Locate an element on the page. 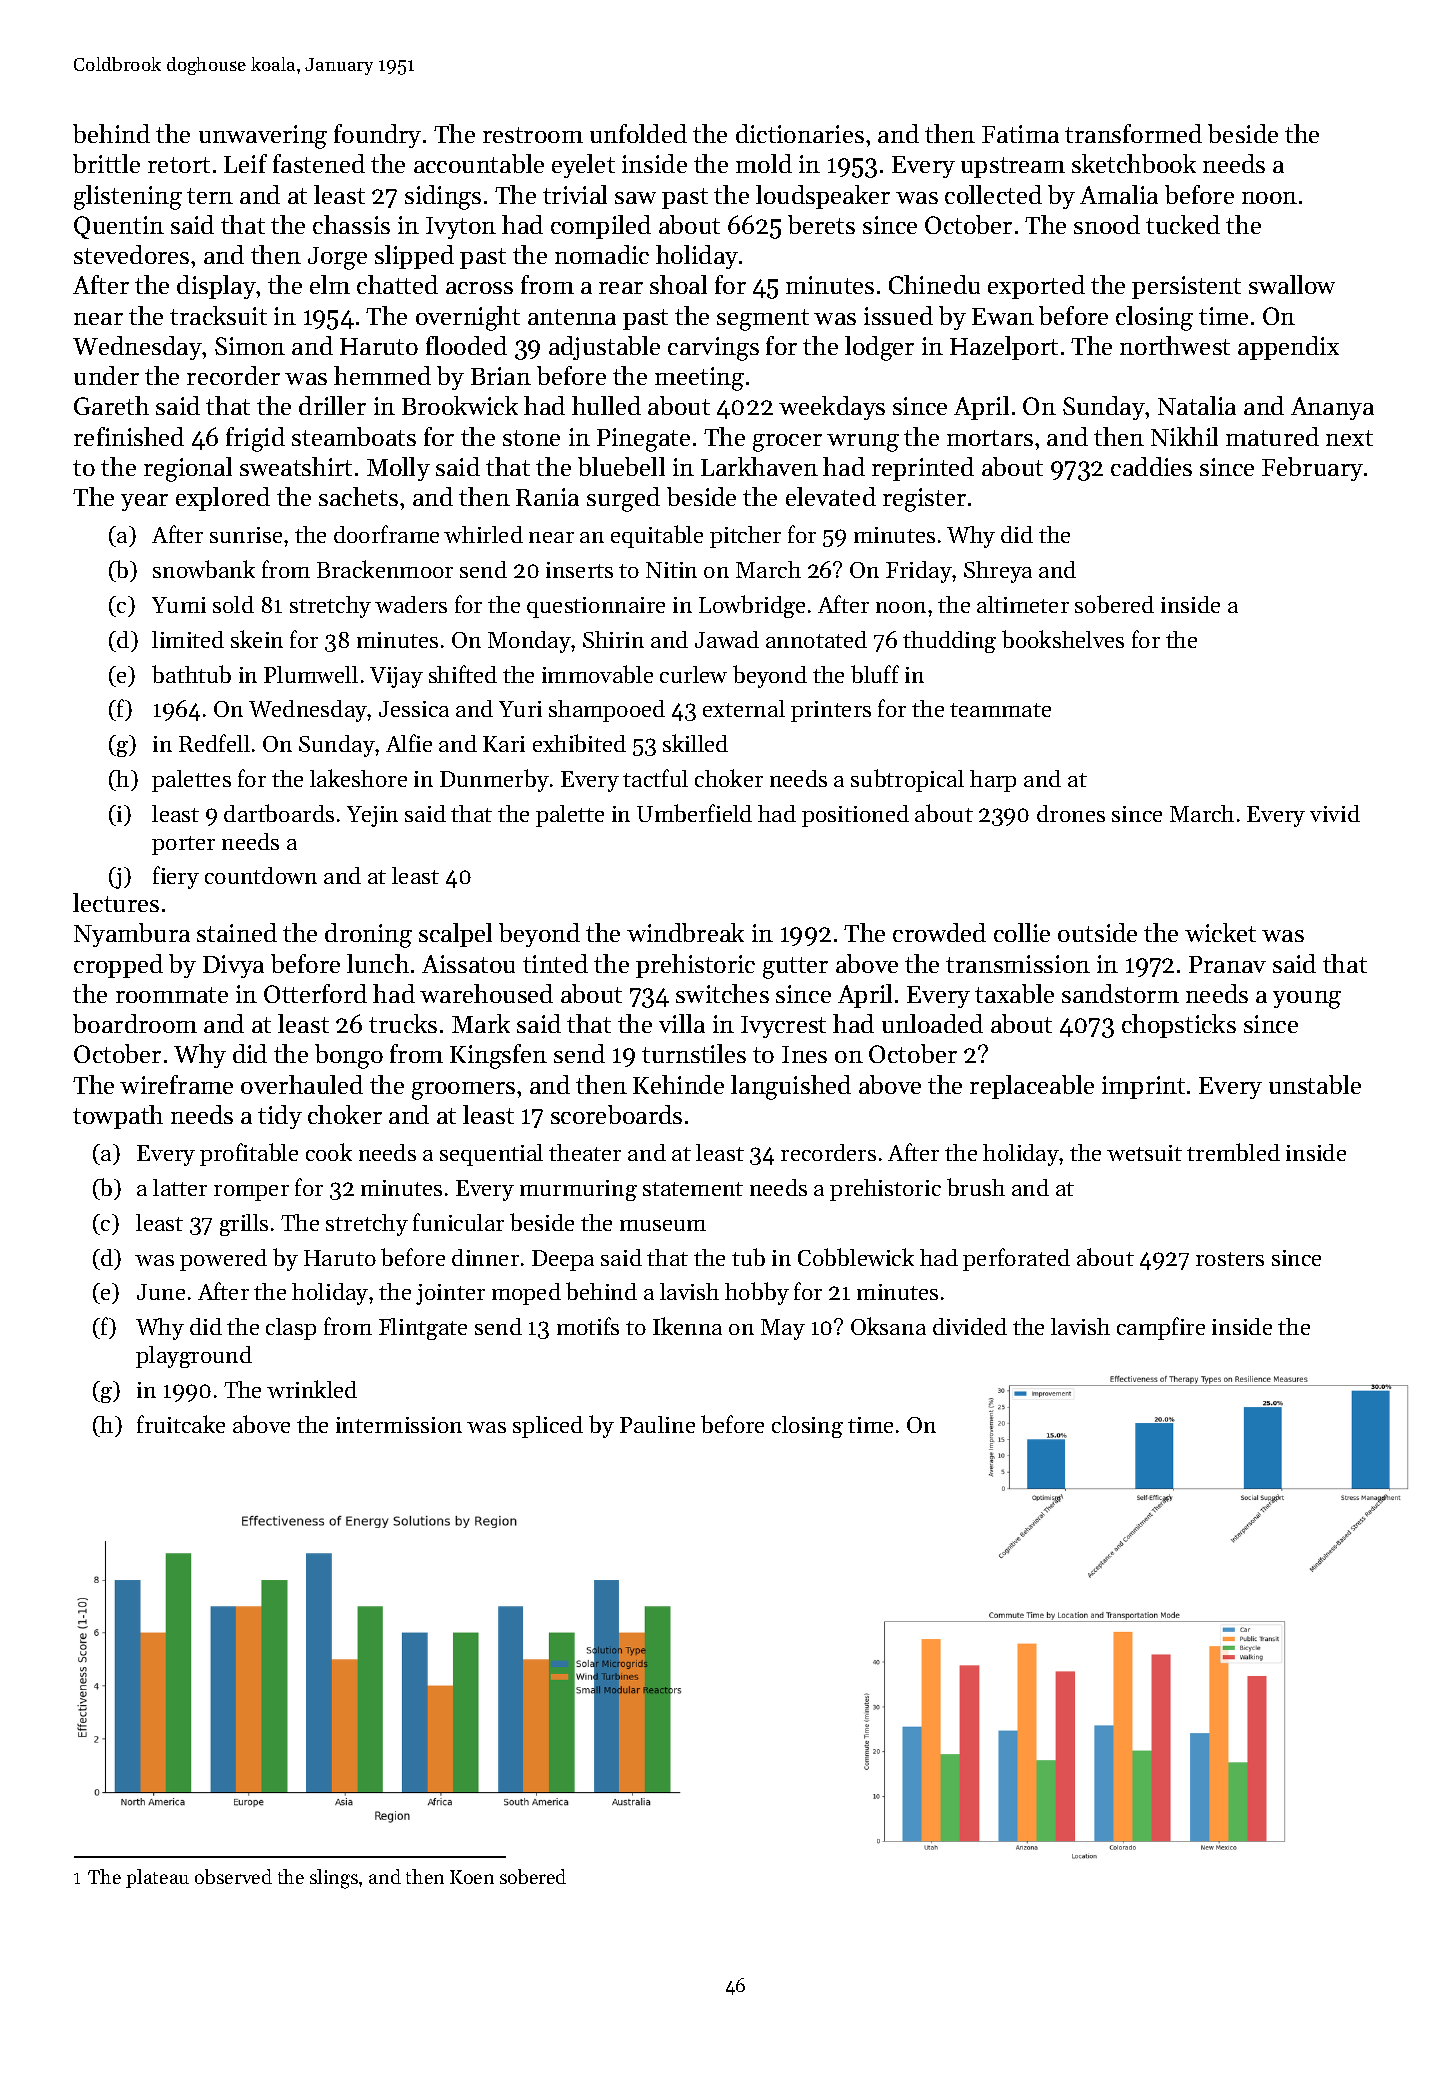 This page has height=2100, width=1450. sunrise is located at coordinates (246, 535).
